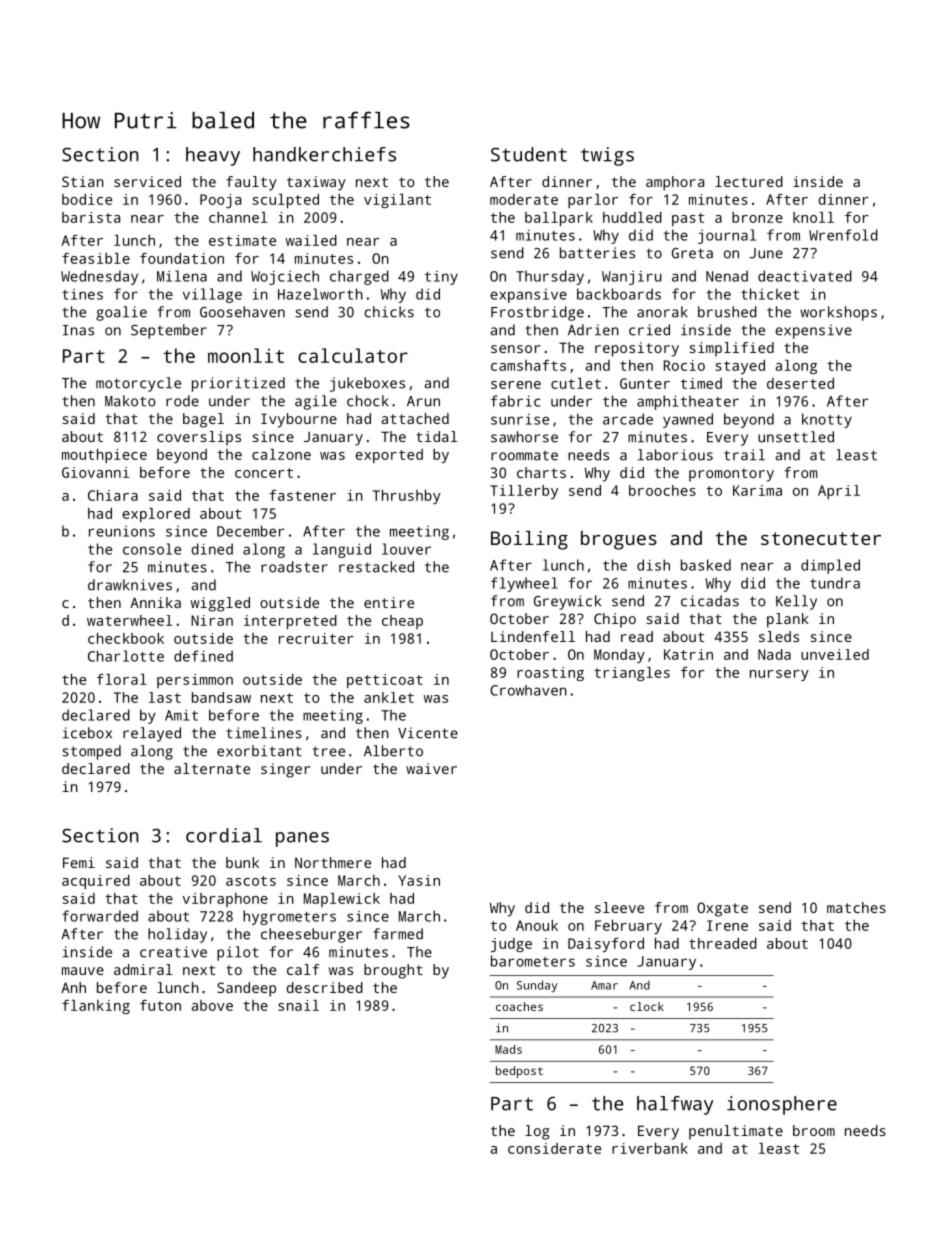 This page has height=1233, width=952. Describe the element at coordinates (554, 1148) in the page. I see `considerate` at that location.
